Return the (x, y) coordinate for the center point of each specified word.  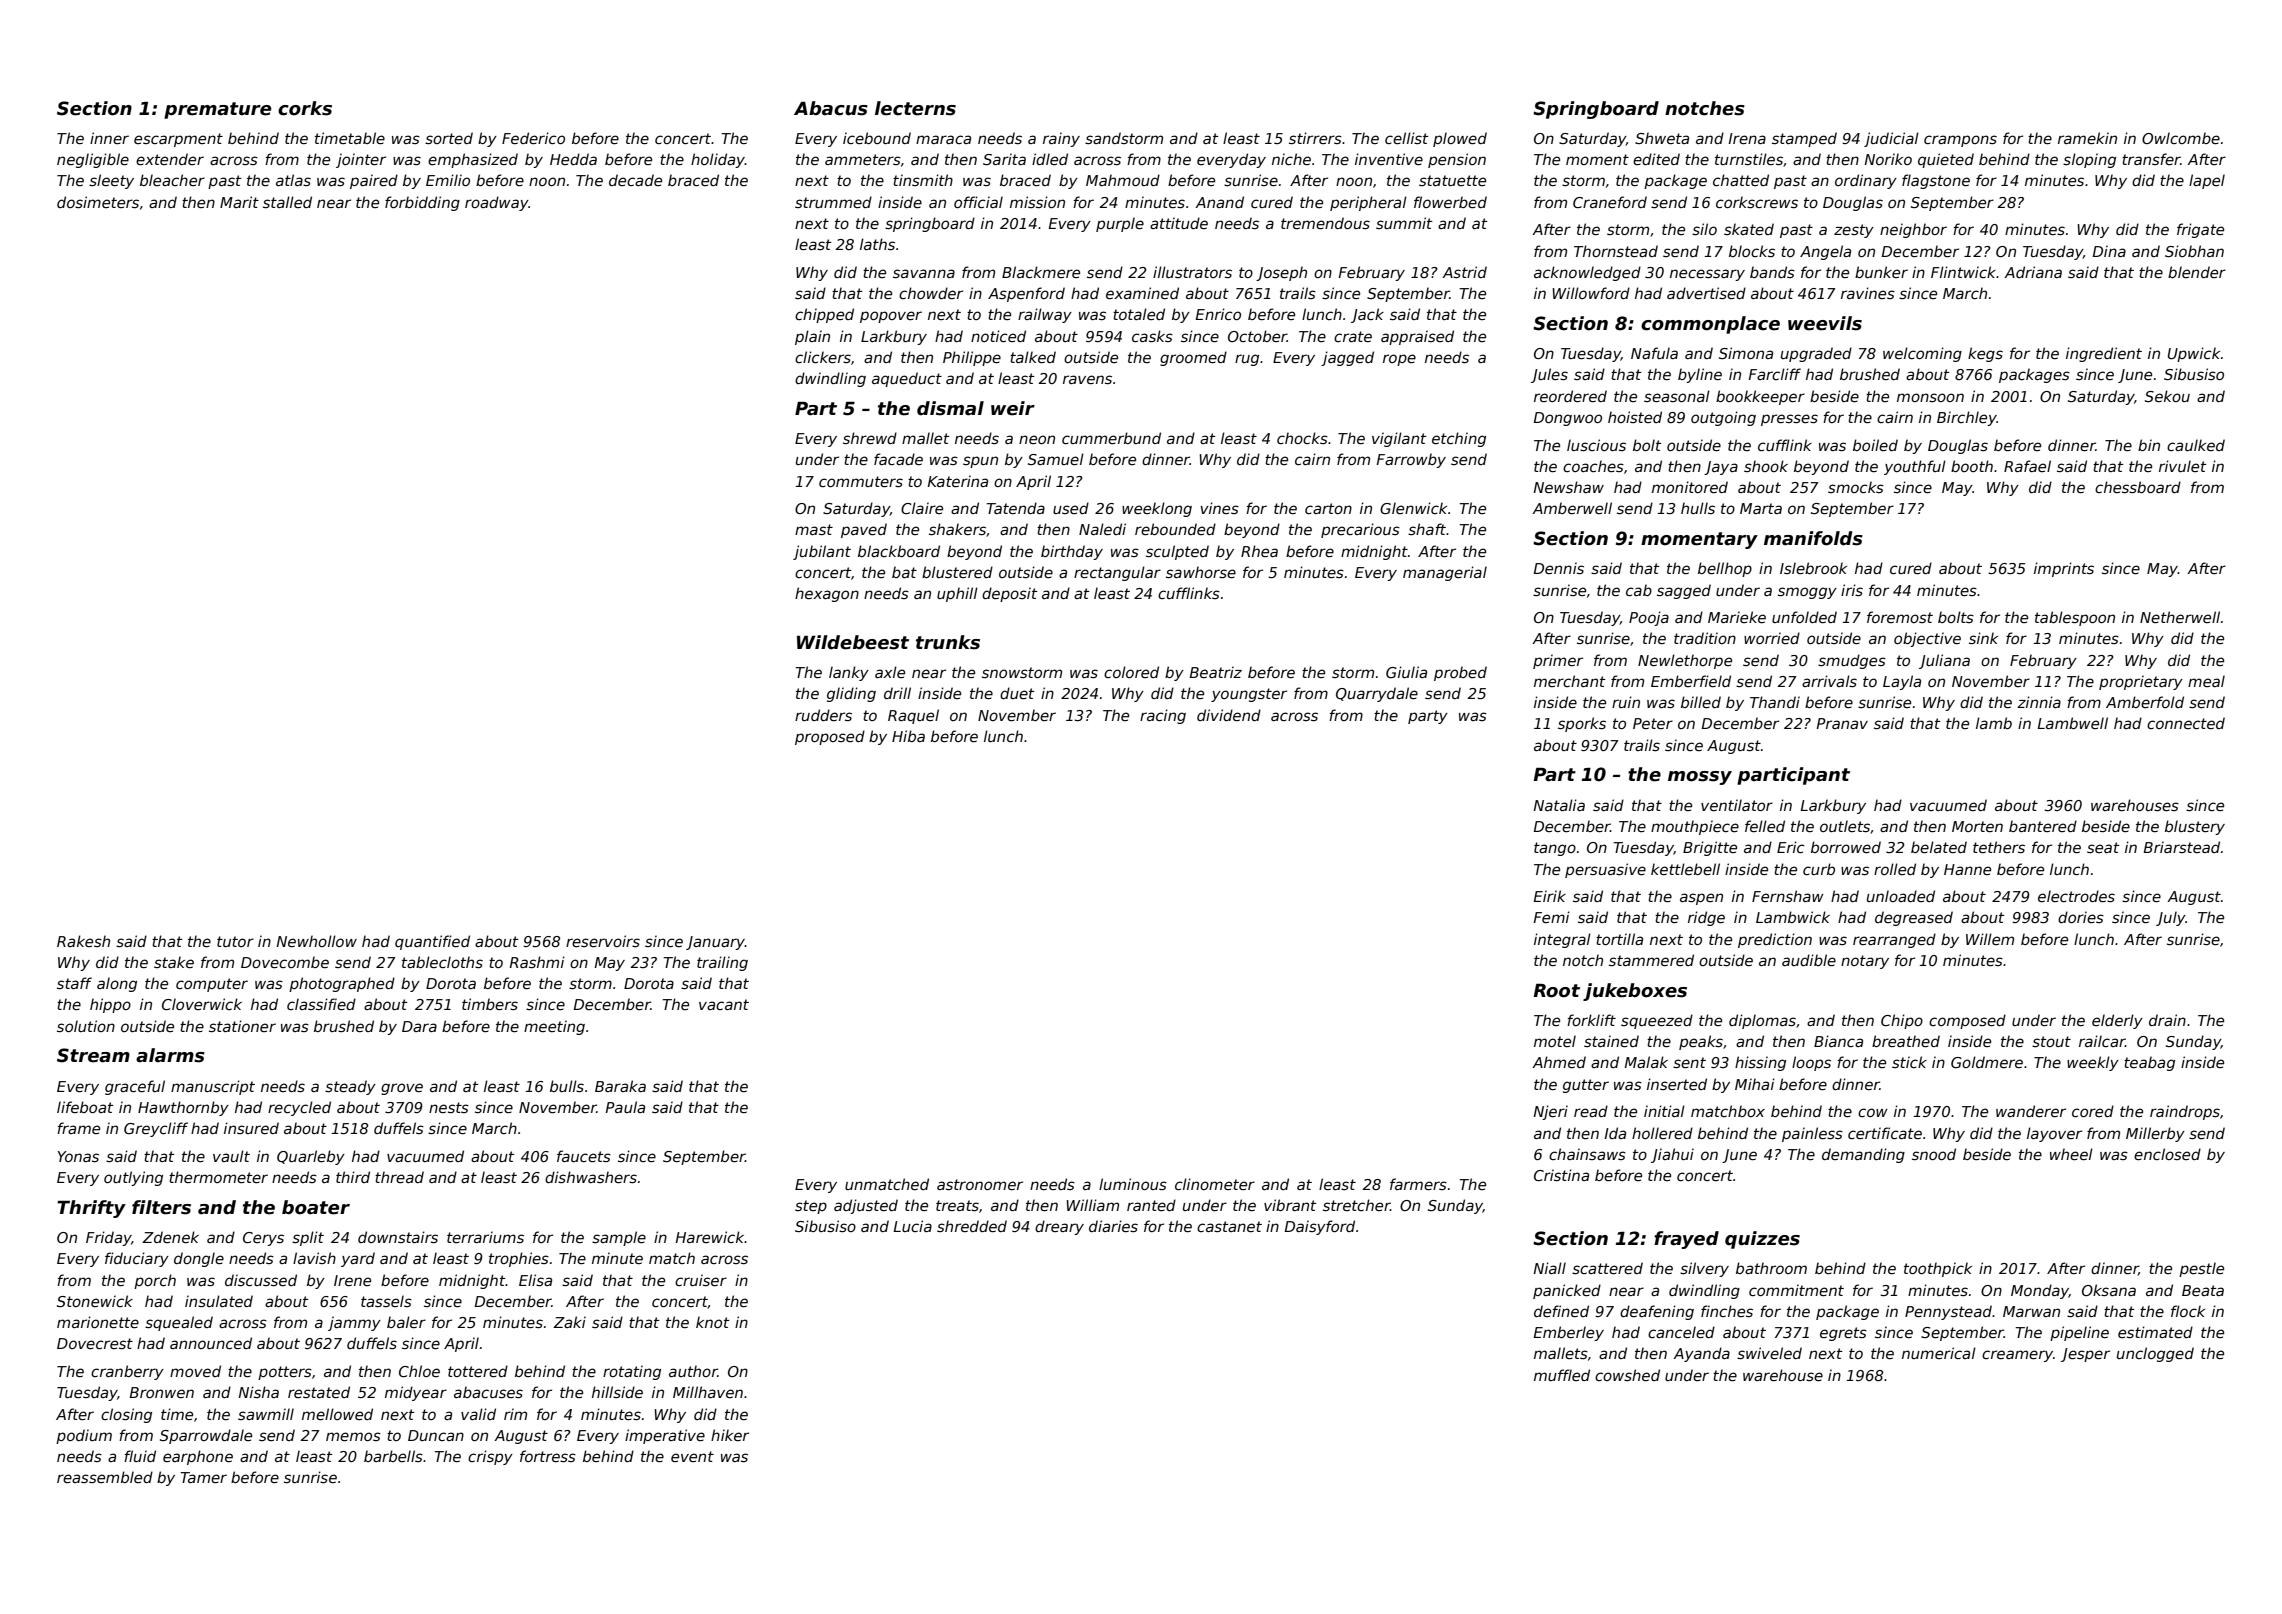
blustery (2195, 827)
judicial (1891, 139)
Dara (419, 1026)
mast (814, 529)
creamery (2017, 1356)
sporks (1582, 724)
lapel (2207, 181)
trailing (722, 963)
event (692, 1456)
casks (1152, 336)
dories (2081, 917)
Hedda (573, 159)
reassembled (105, 1477)
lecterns (915, 108)
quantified (432, 942)
